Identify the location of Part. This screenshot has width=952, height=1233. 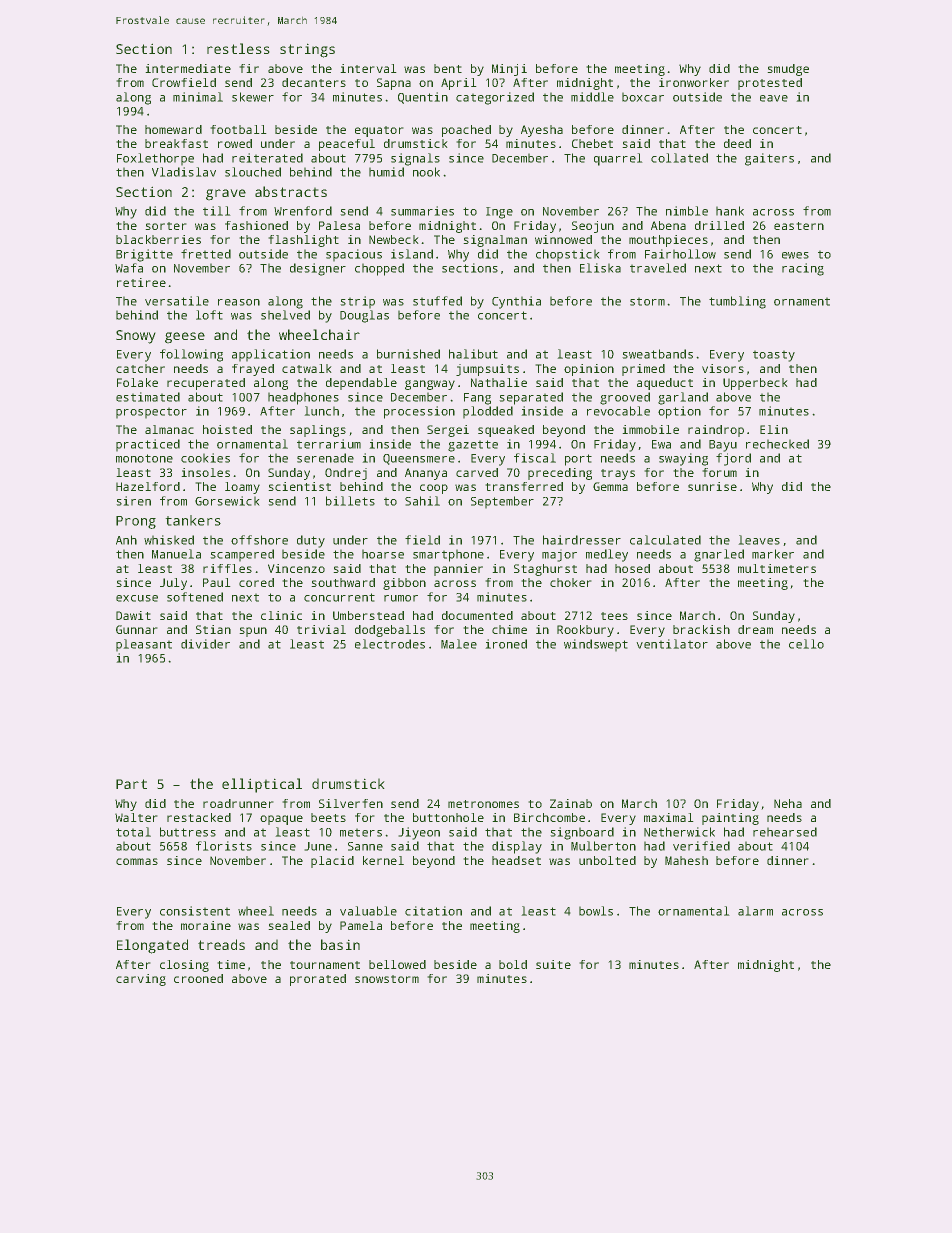
(131, 784).
